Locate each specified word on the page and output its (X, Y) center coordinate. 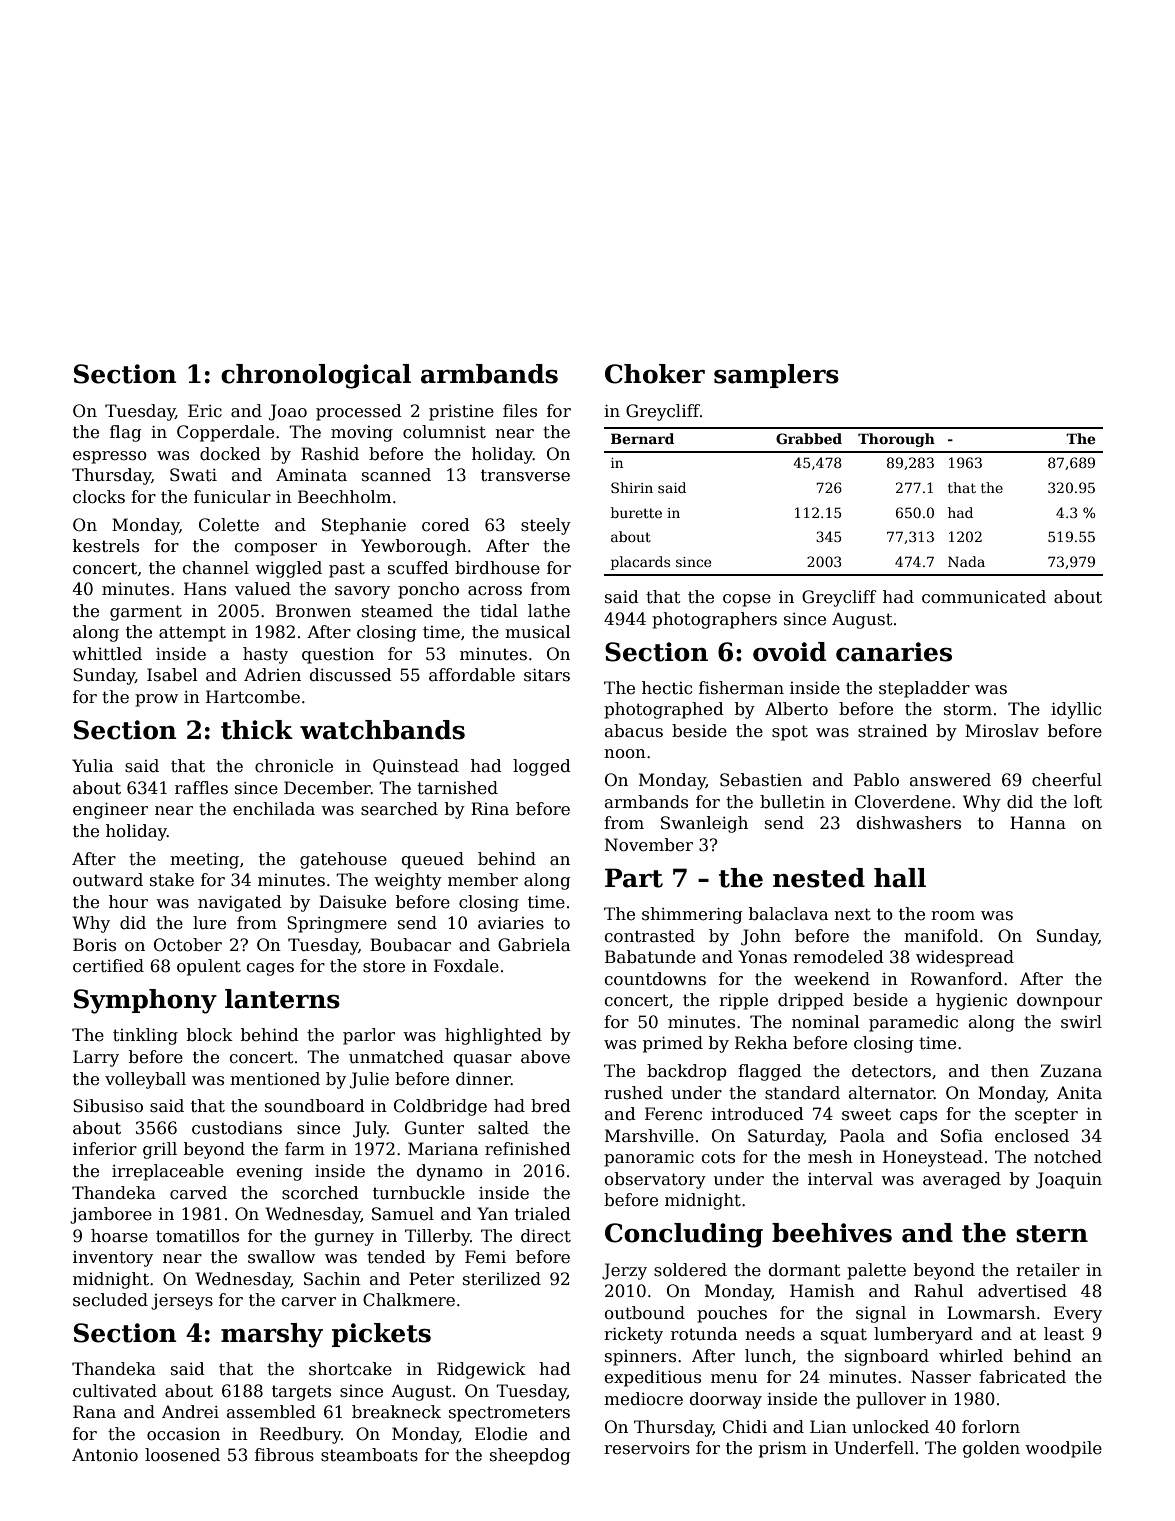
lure (209, 923)
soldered (690, 1270)
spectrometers (509, 1414)
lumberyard (923, 1335)
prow (156, 700)
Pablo (876, 780)
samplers (776, 376)
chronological (316, 376)
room (953, 916)
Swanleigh (704, 824)
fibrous (284, 1455)
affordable (472, 675)
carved (198, 1193)
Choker (655, 374)
